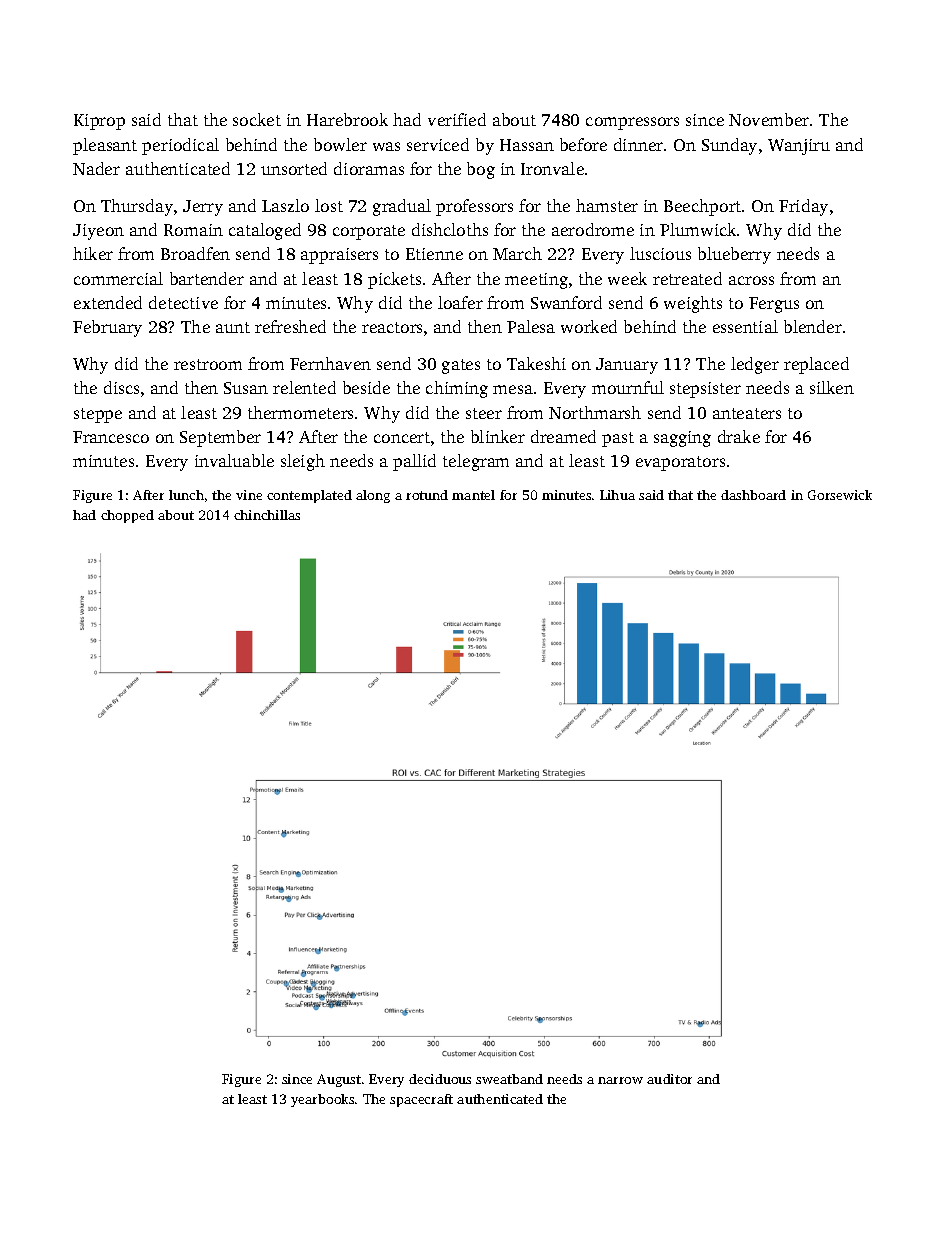  Describe the element at coordinates (457, 119) in the screenshot. I see `verified` at that location.
